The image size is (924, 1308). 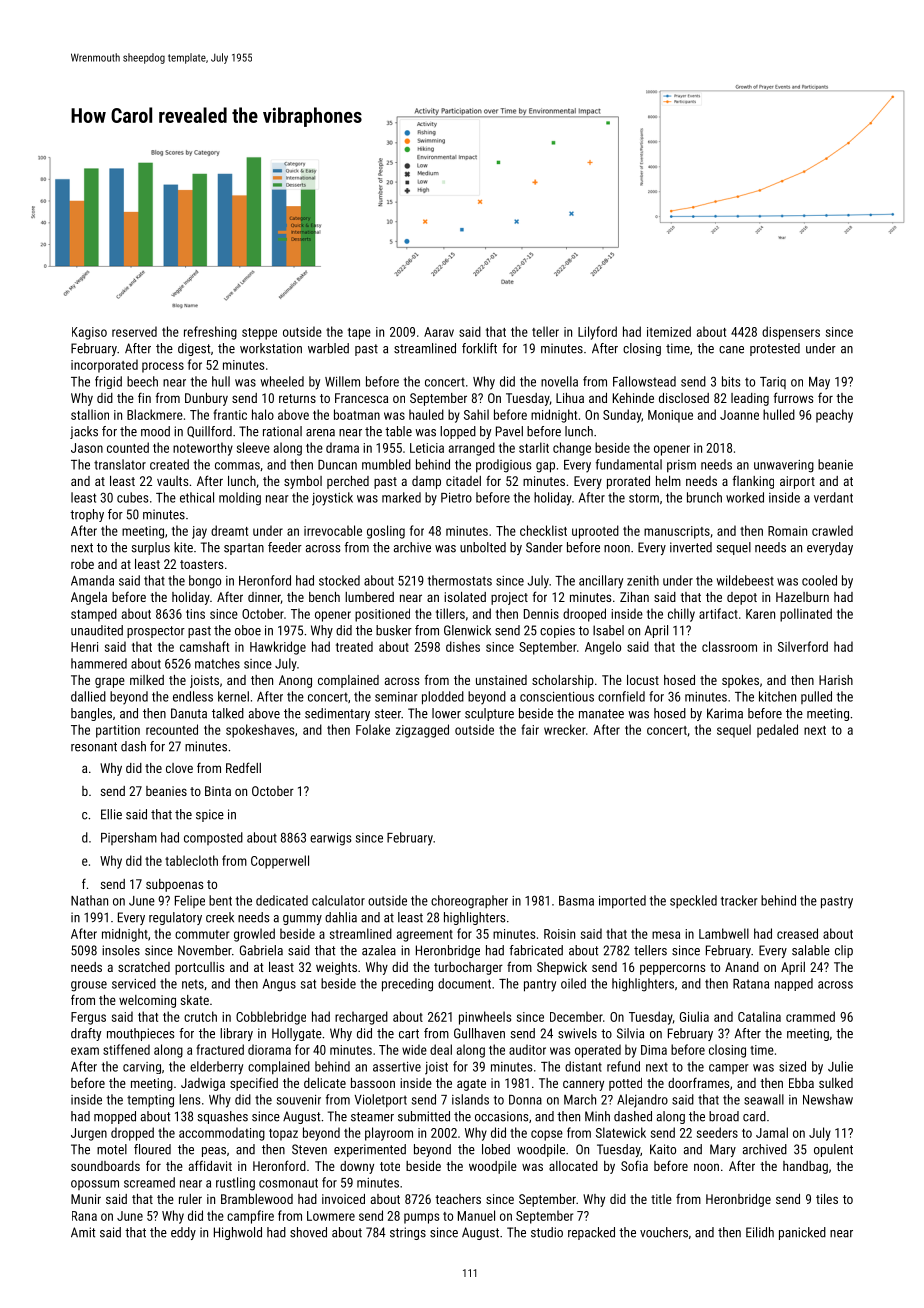 What do you see at coordinates (250, 1217) in the screenshot?
I see `campfire` at bounding box center [250, 1217].
